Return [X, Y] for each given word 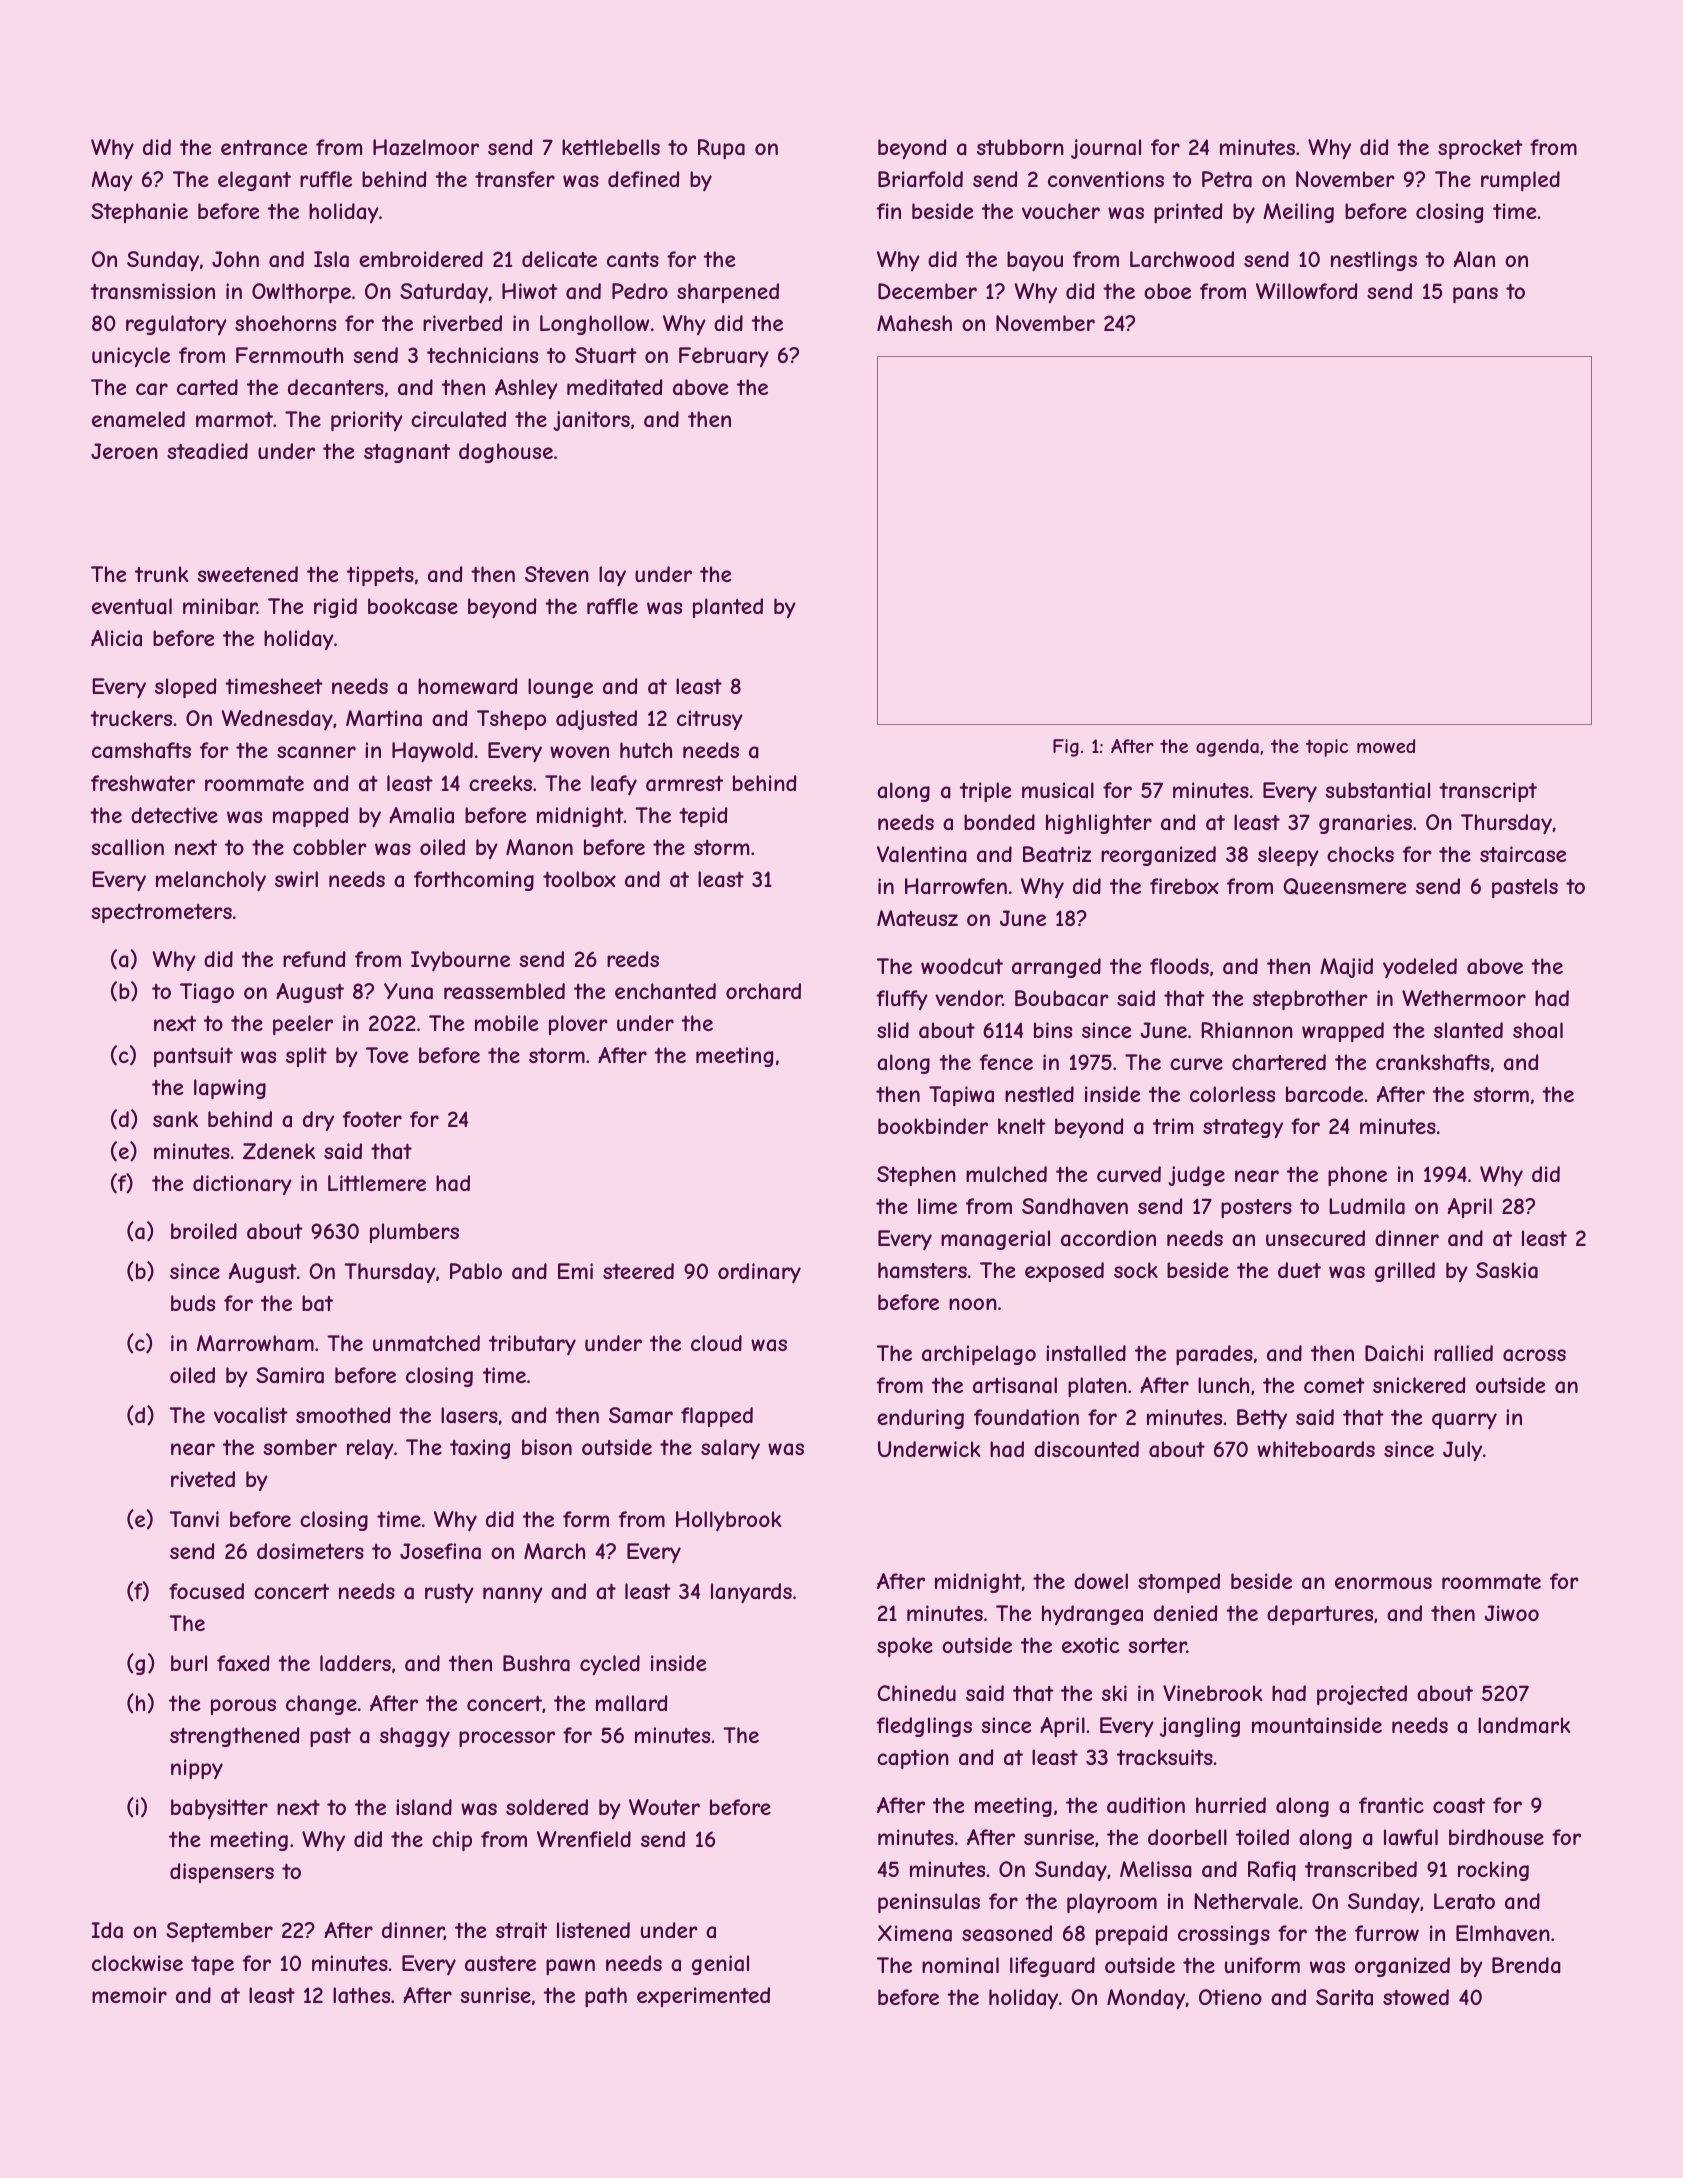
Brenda [1526, 1965]
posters [1256, 1208]
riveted [203, 1479]
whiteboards [1316, 1449]
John [235, 259]
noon [973, 1304]
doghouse [506, 453]
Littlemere [377, 1183]
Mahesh [914, 323]
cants [633, 260]
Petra [1227, 179]
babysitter [219, 1809]
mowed [1386, 746]
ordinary [759, 1273]
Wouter [664, 1807]
